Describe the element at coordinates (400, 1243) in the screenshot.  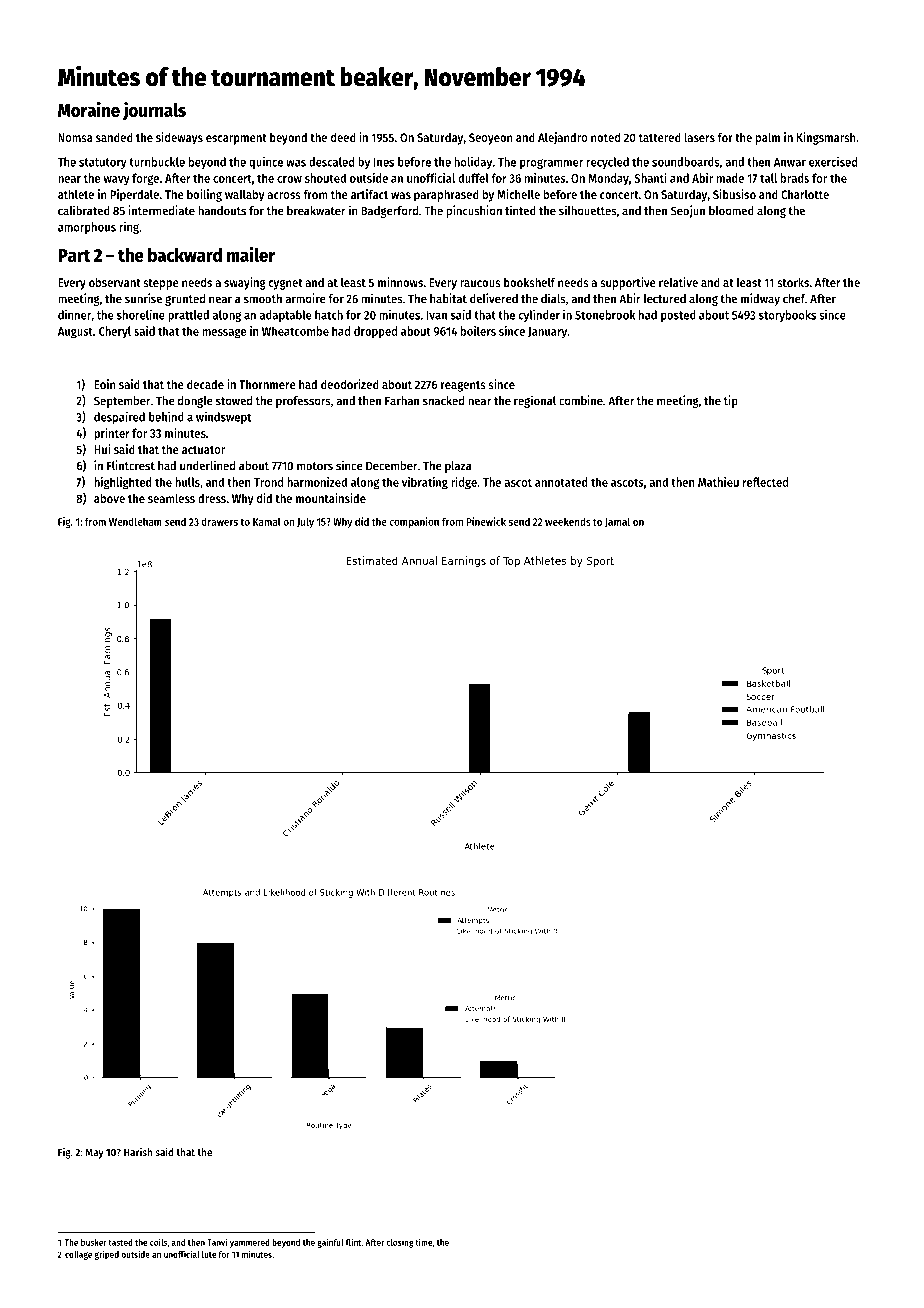
I see `closing` at that location.
